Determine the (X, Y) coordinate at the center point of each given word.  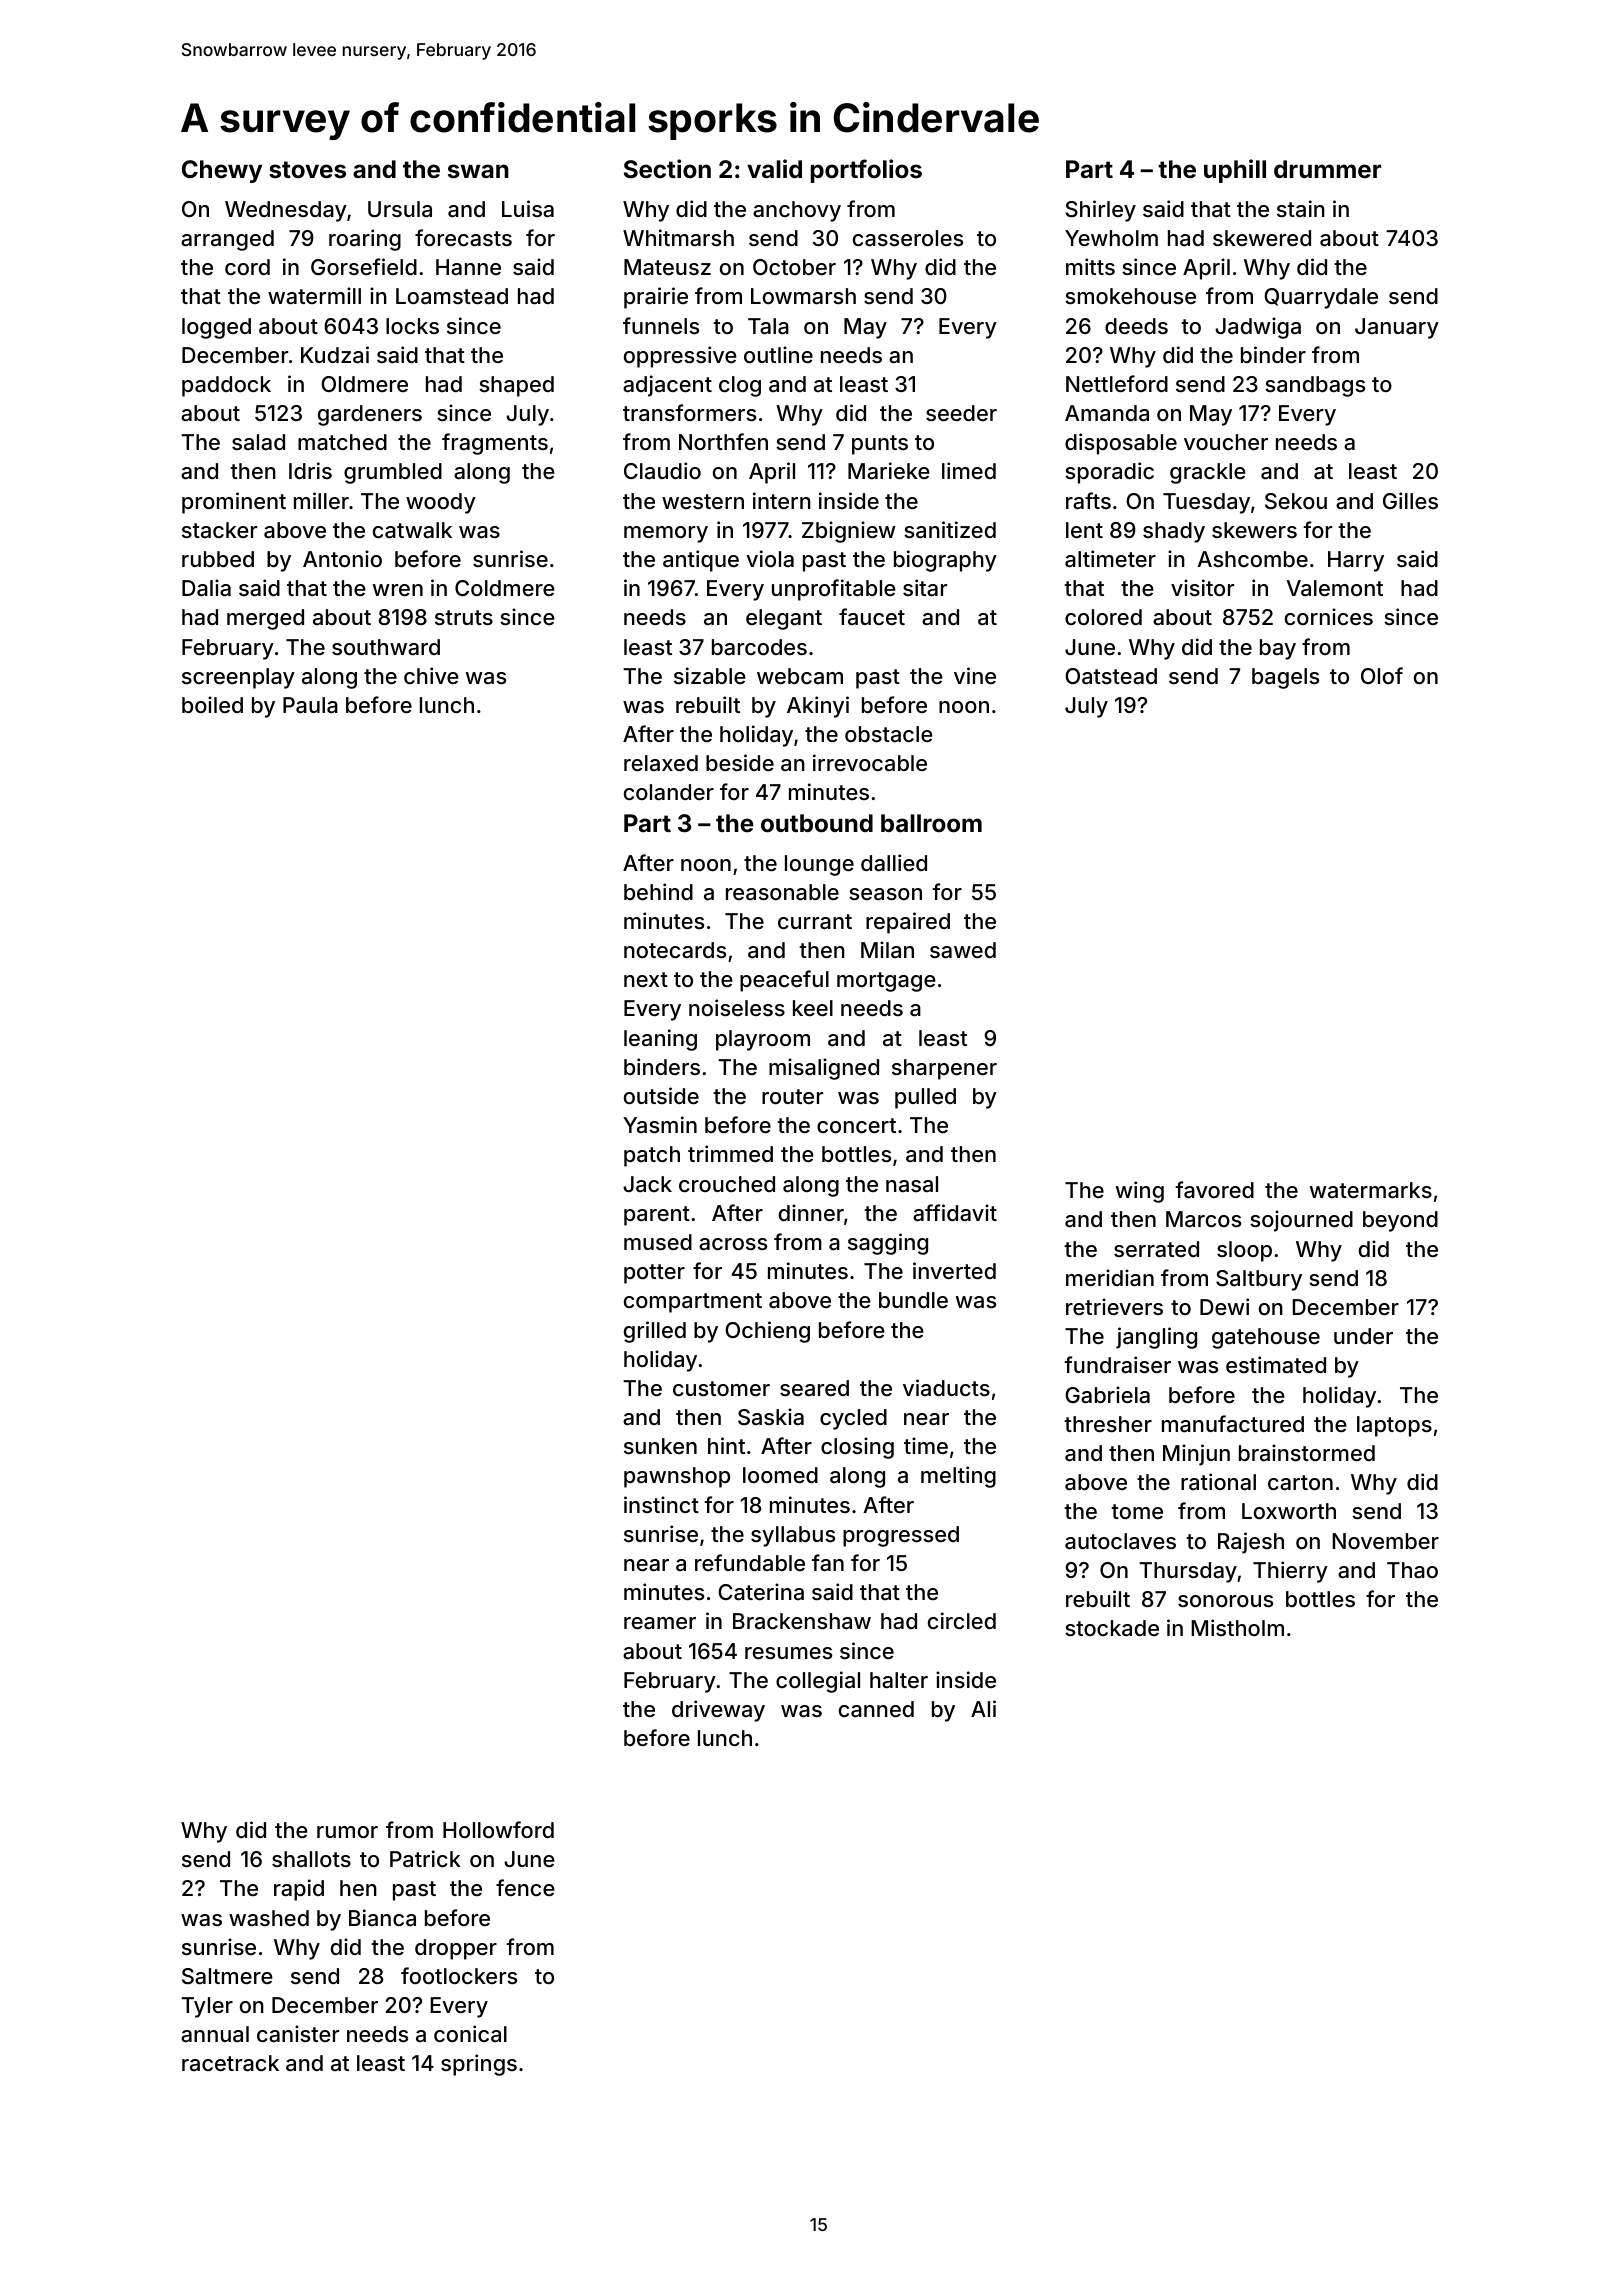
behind (658, 891)
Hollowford (498, 1829)
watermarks (1371, 1190)
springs (479, 2065)
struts (464, 617)
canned (876, 1709)
